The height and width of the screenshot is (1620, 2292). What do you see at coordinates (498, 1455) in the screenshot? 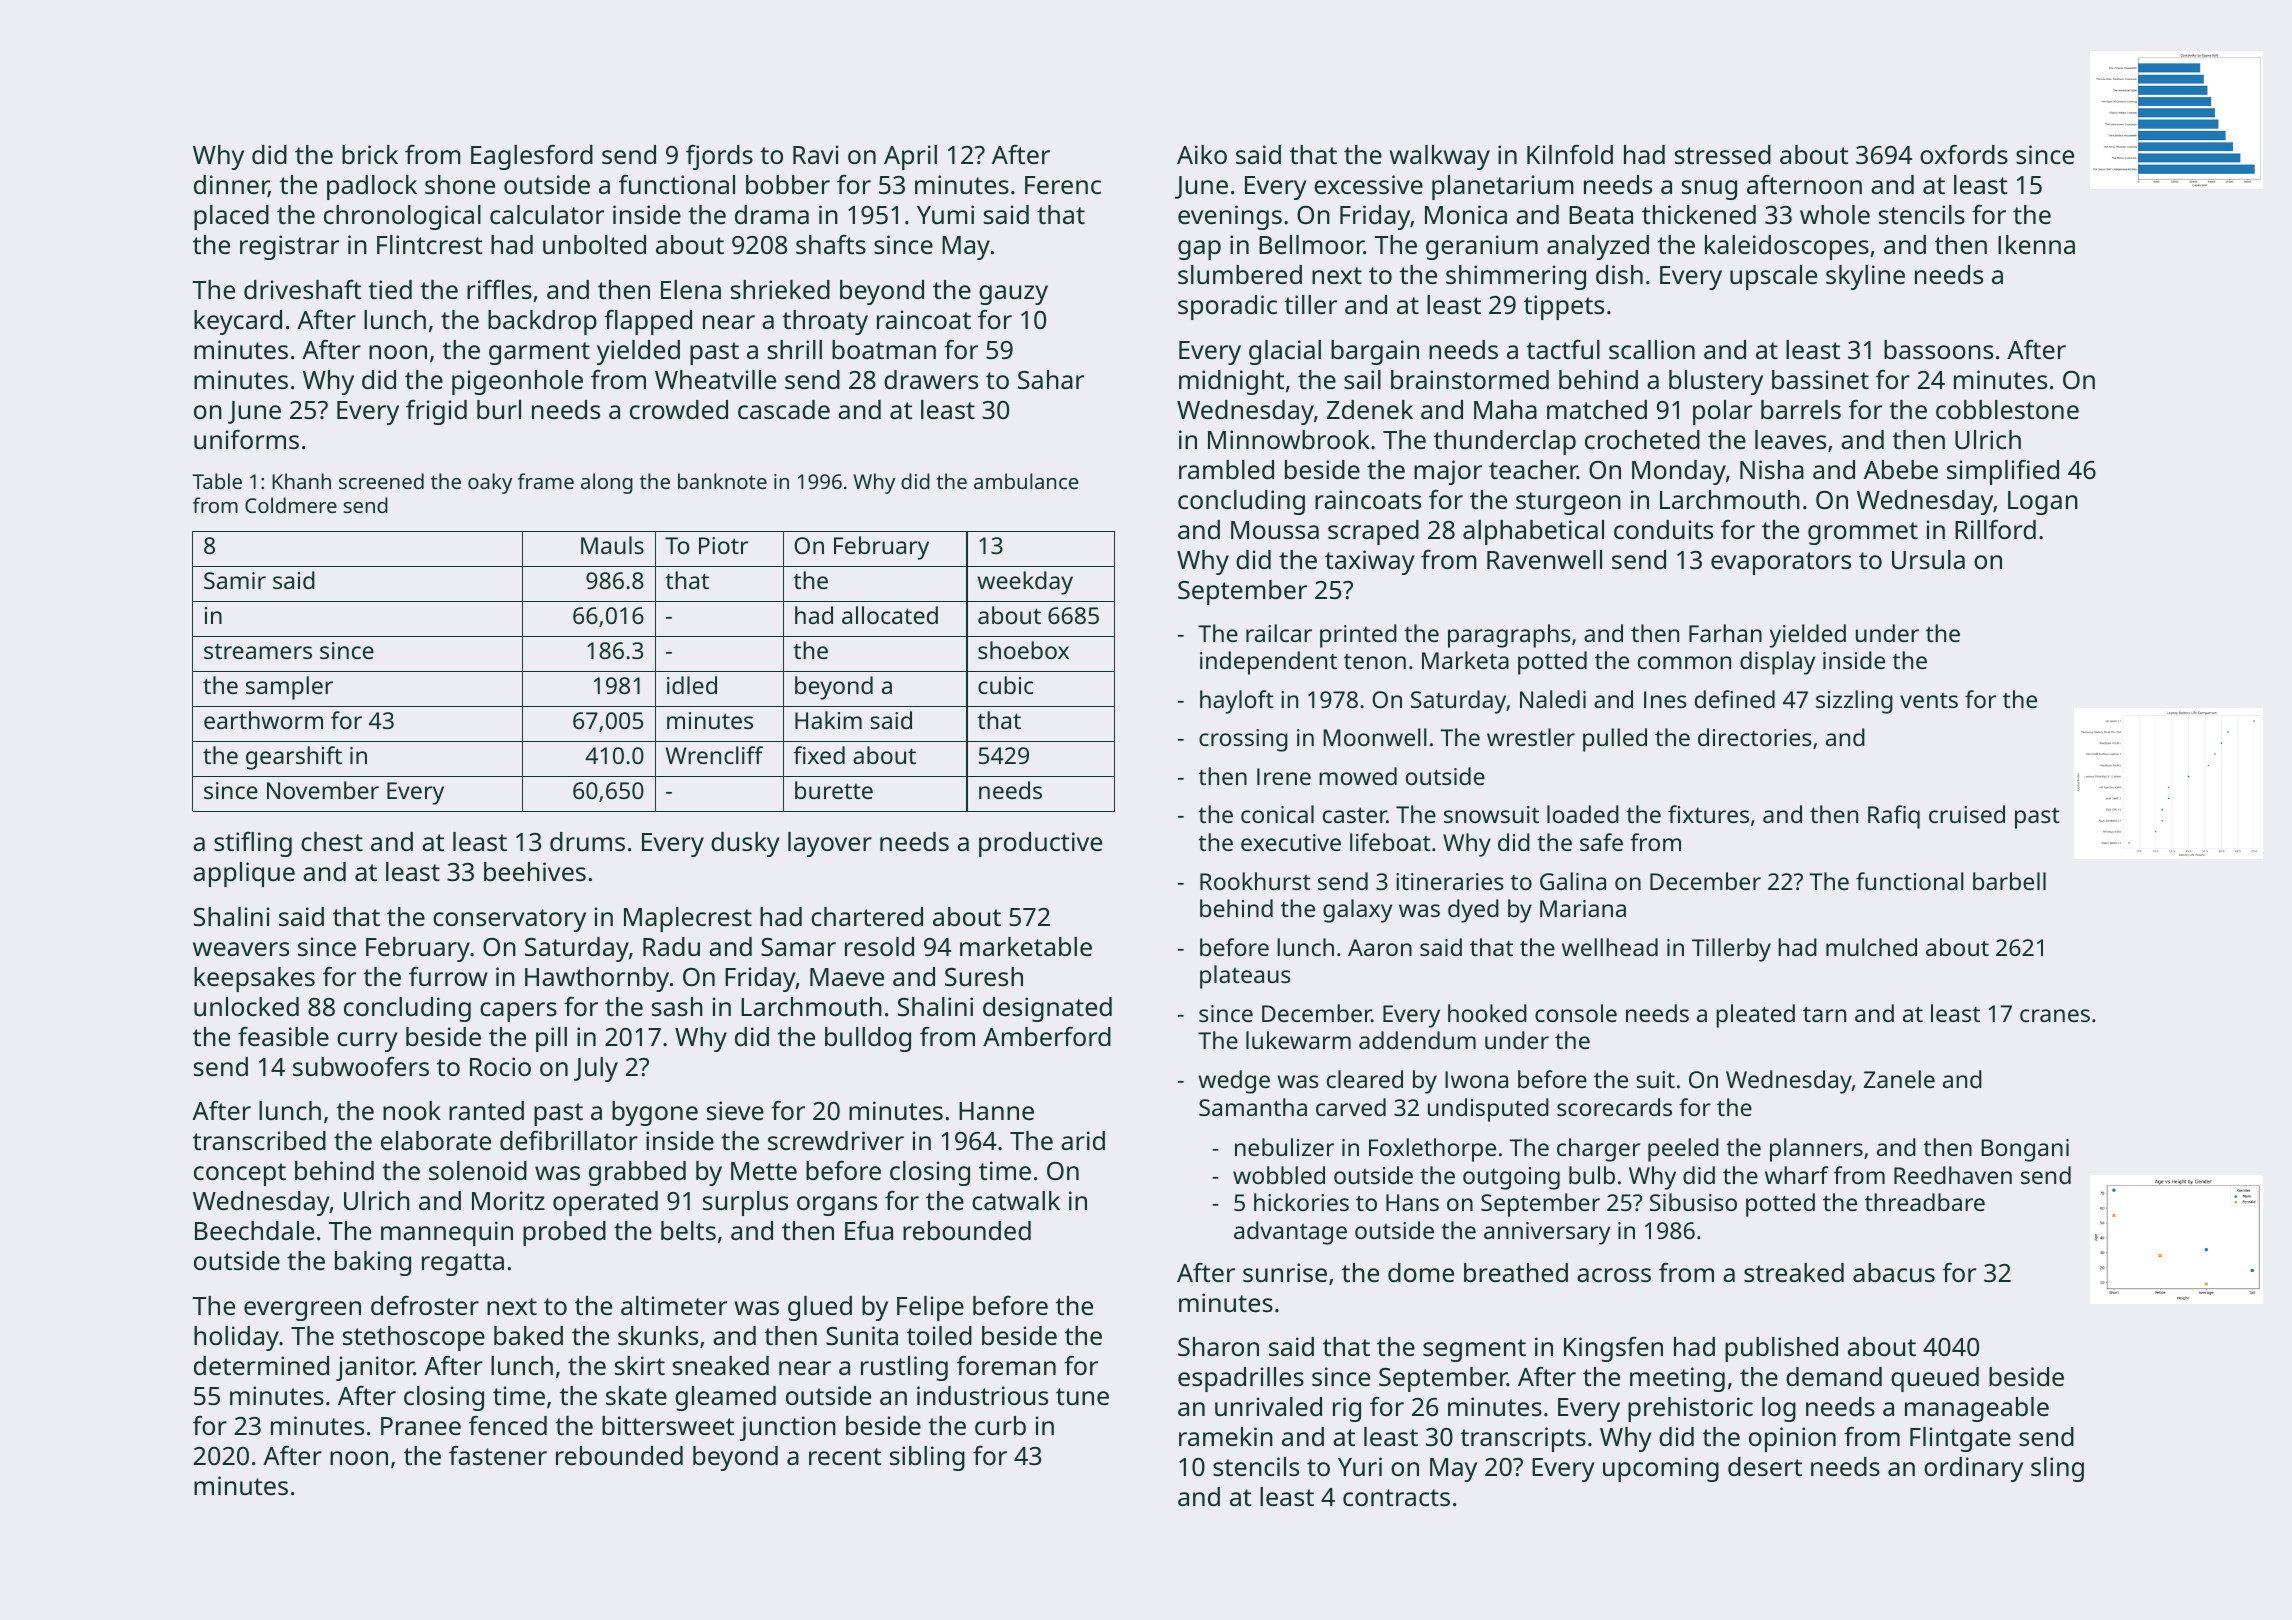
I see `fastener` at bounding box center [498, 1455].
